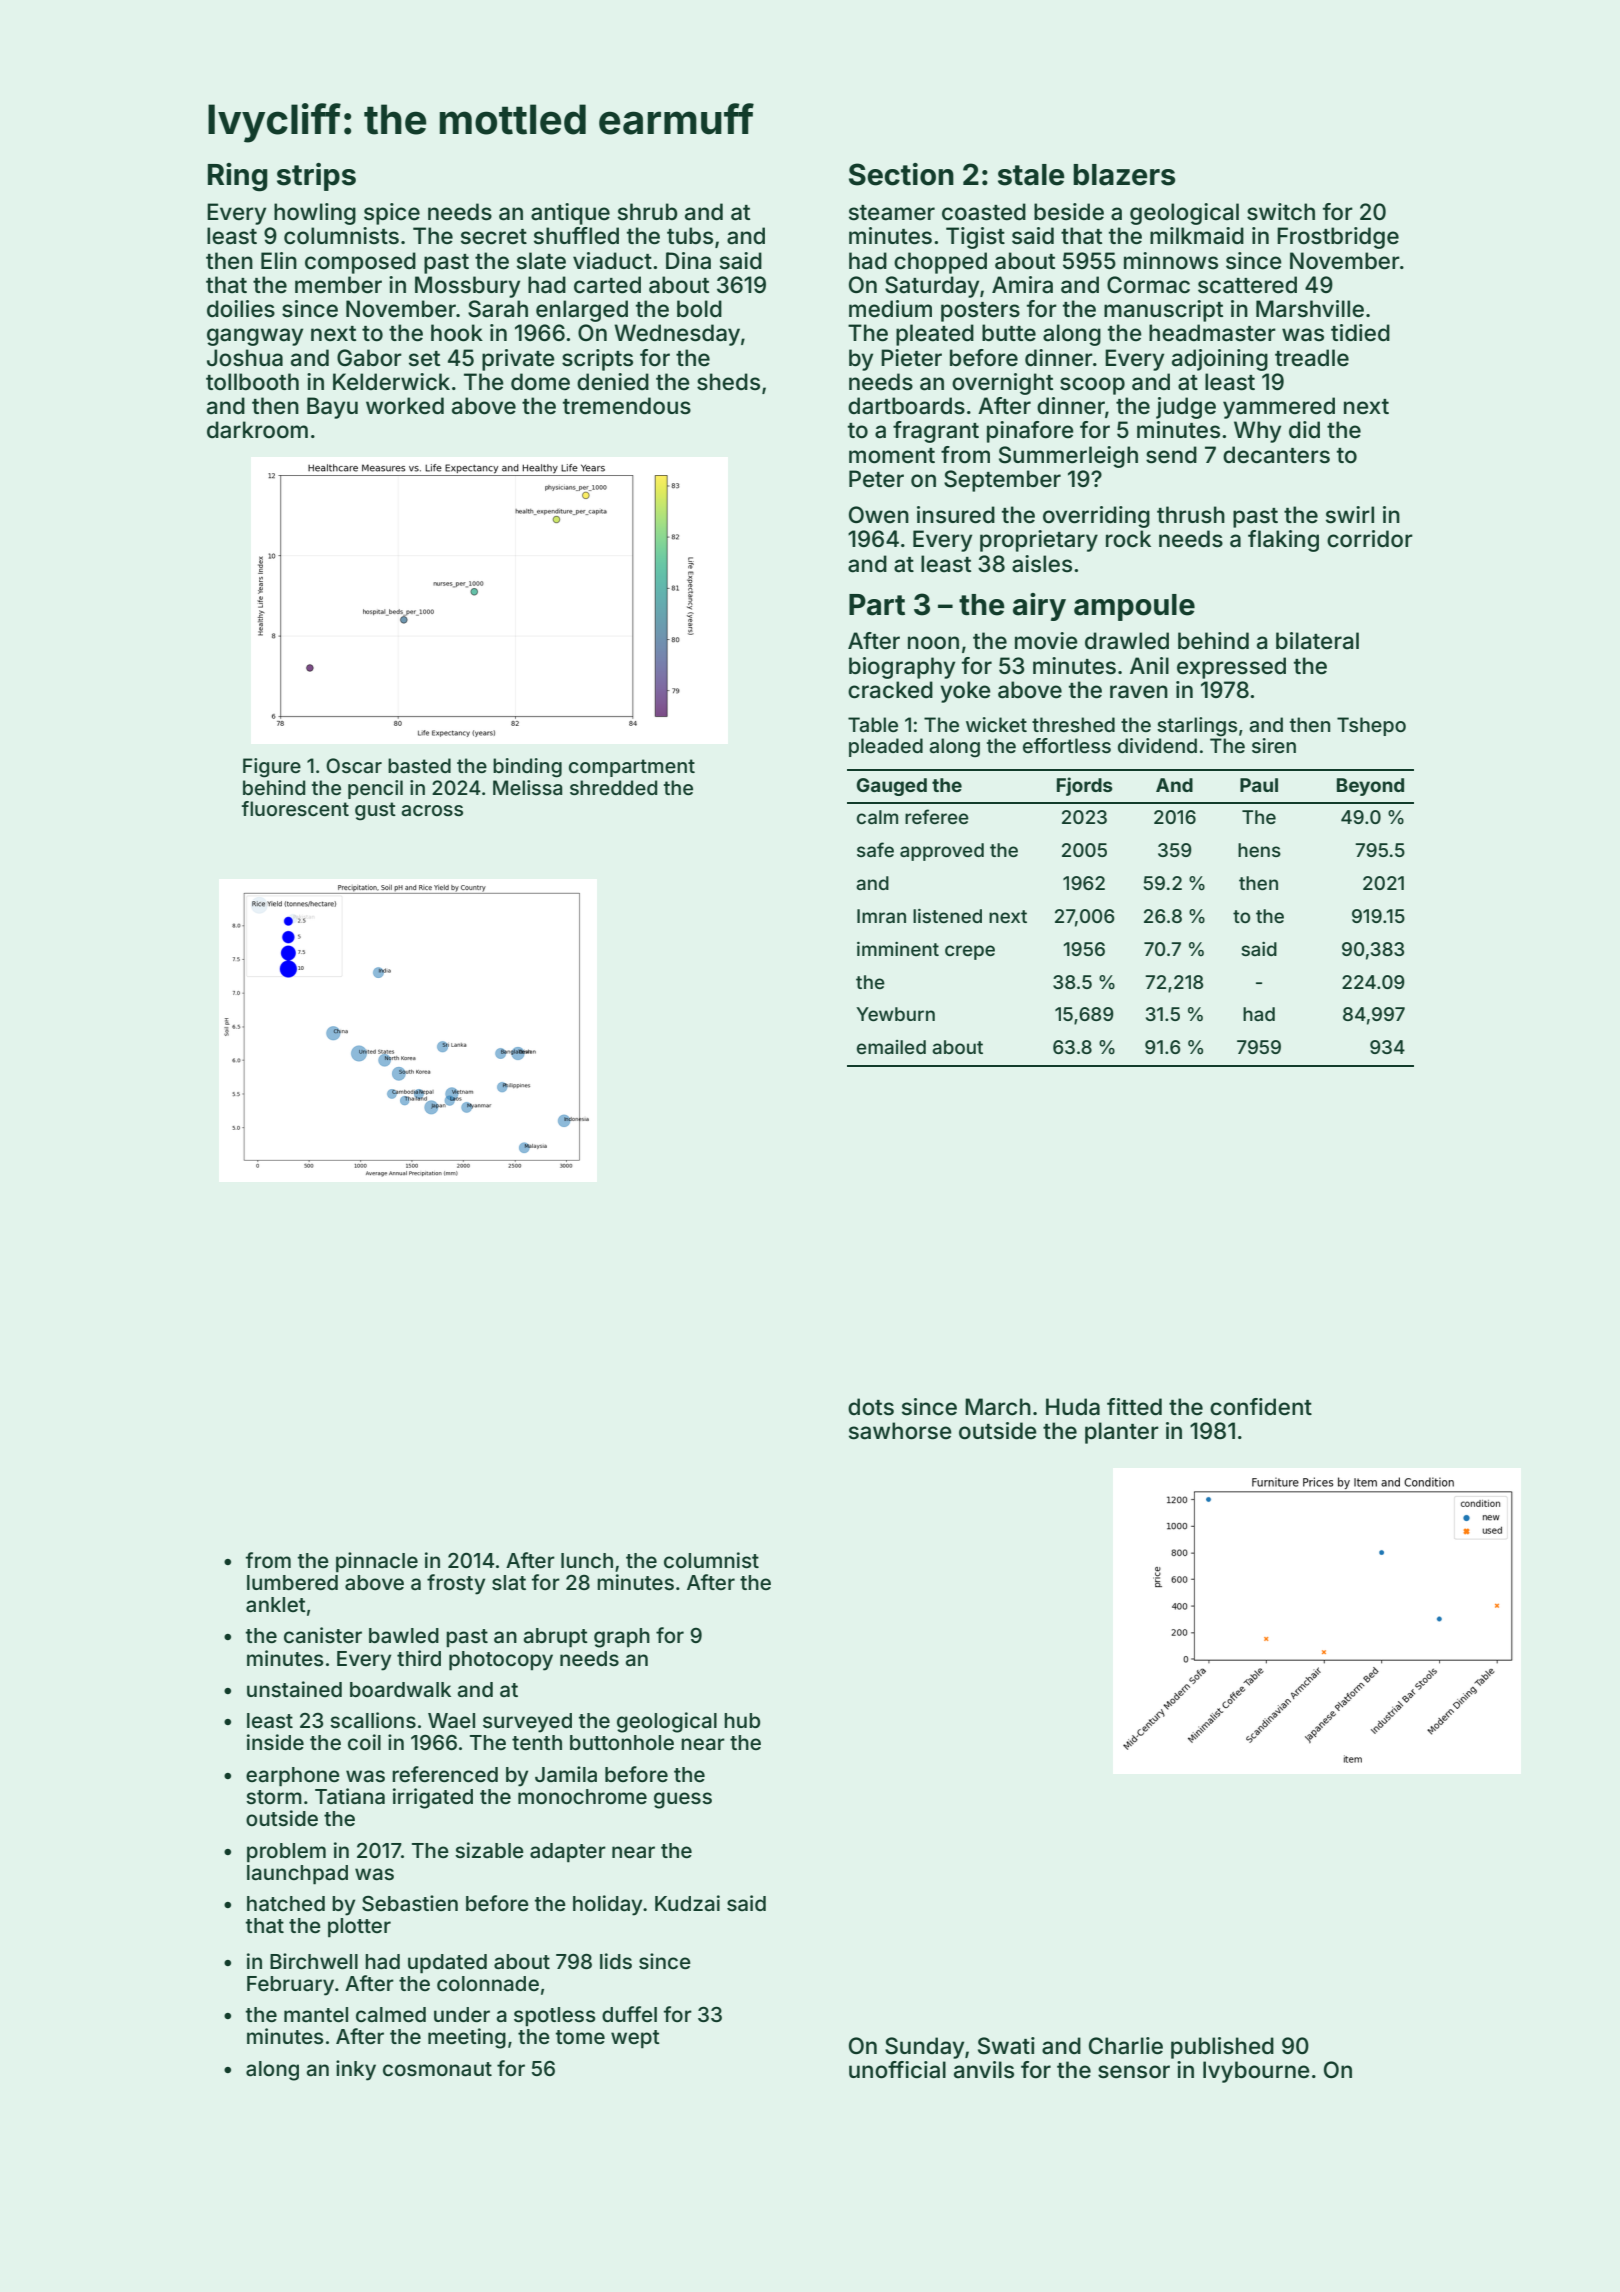 The height and width of the page is (2292, 1620). I want to click on dots, so click(871, 1407).
